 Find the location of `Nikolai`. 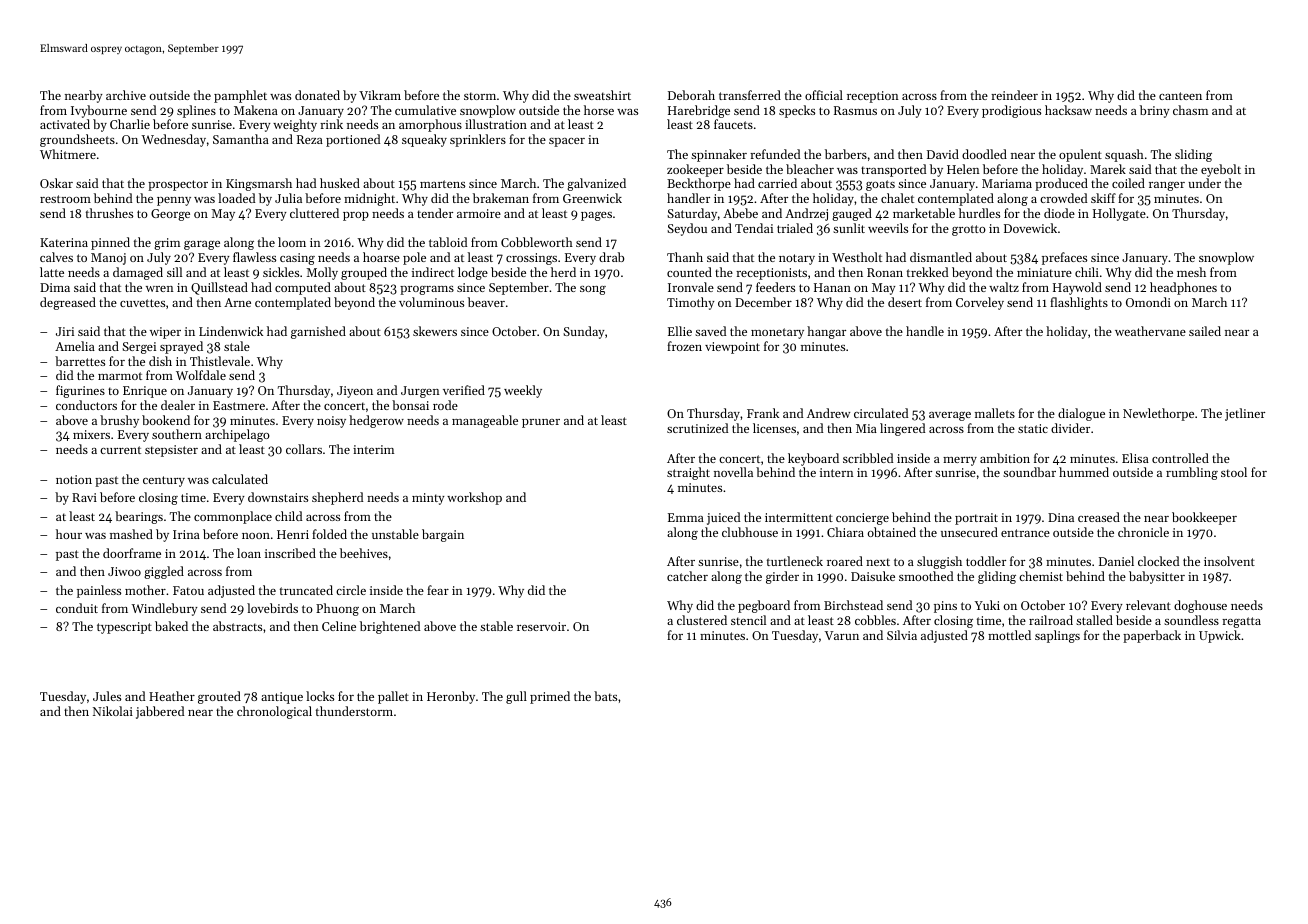

Nikolai is located at coordinates (113, 711).
